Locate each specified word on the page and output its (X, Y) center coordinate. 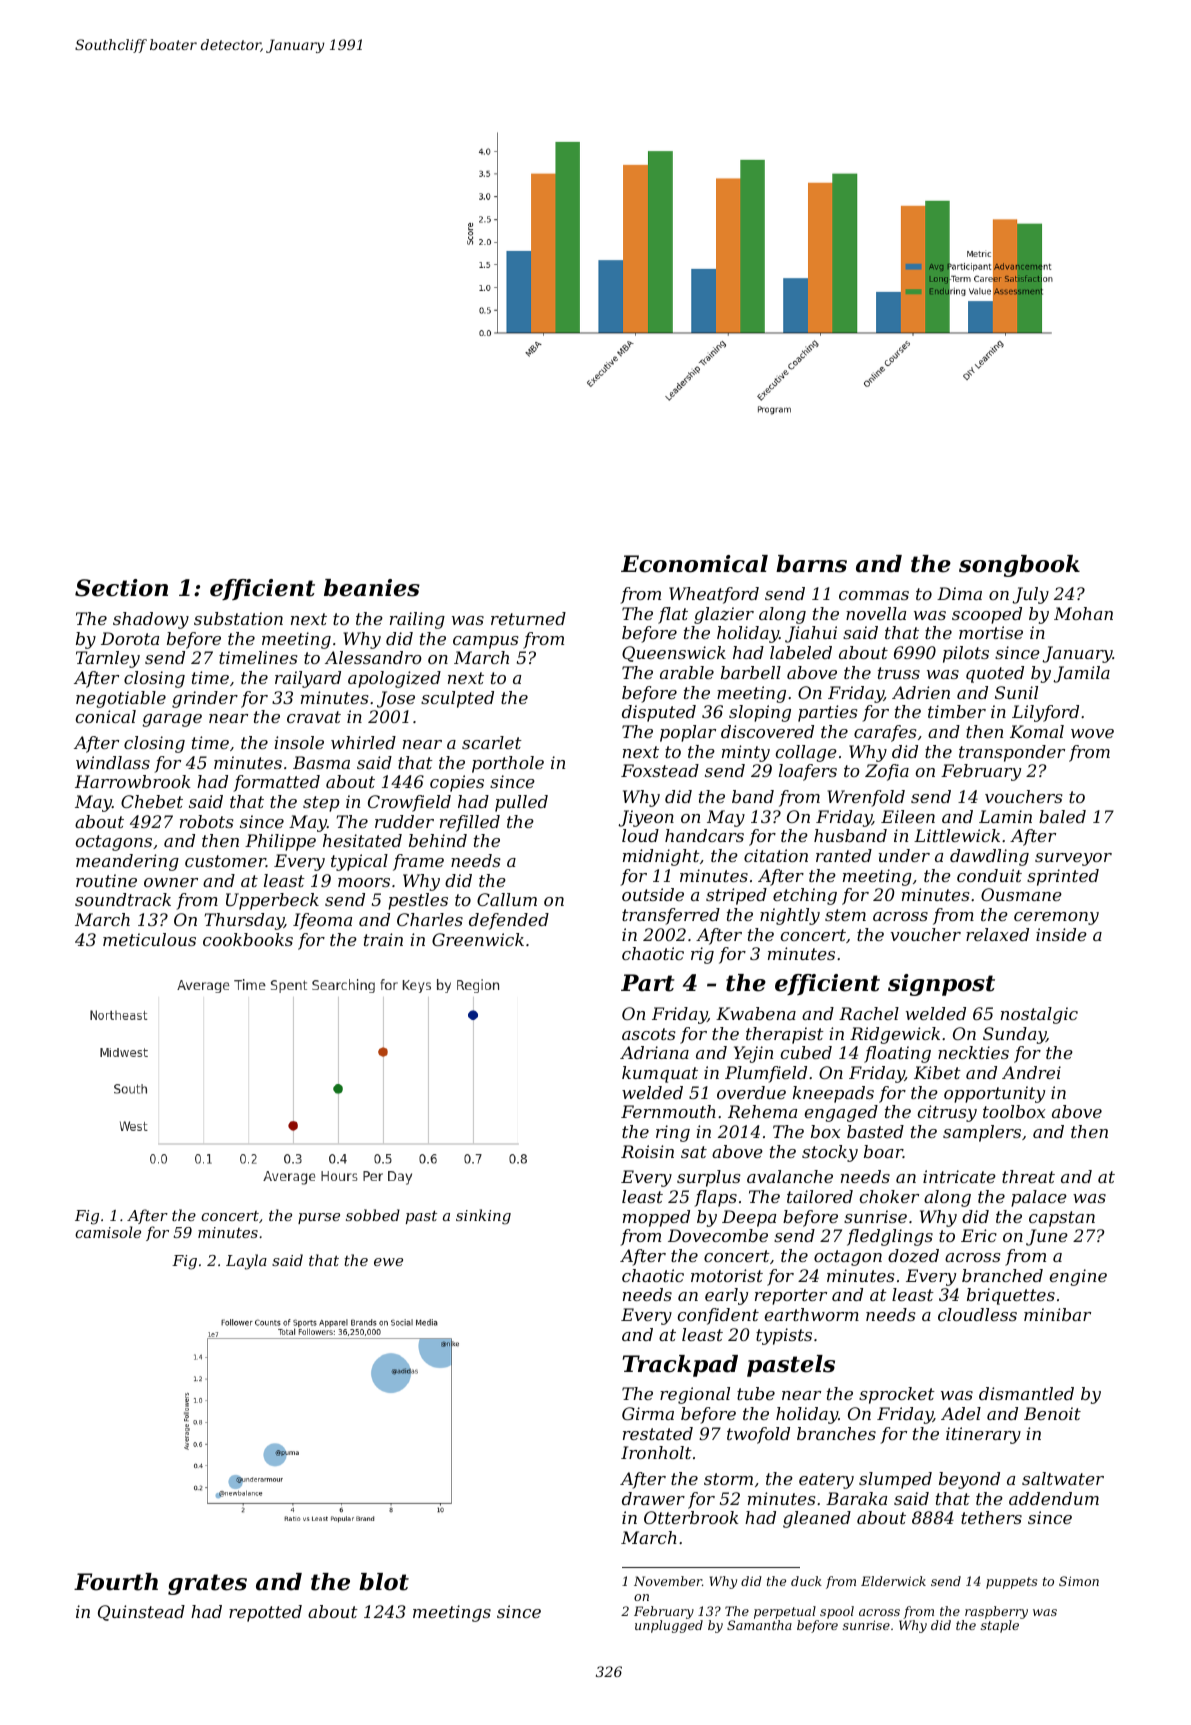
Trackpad (680, 1366)
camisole (108, 1232)
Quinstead (141, 1613)
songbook (1019, 566)
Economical (694, 564)
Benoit (1052, 1413)
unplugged (669, 1626)
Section (121, 588)
